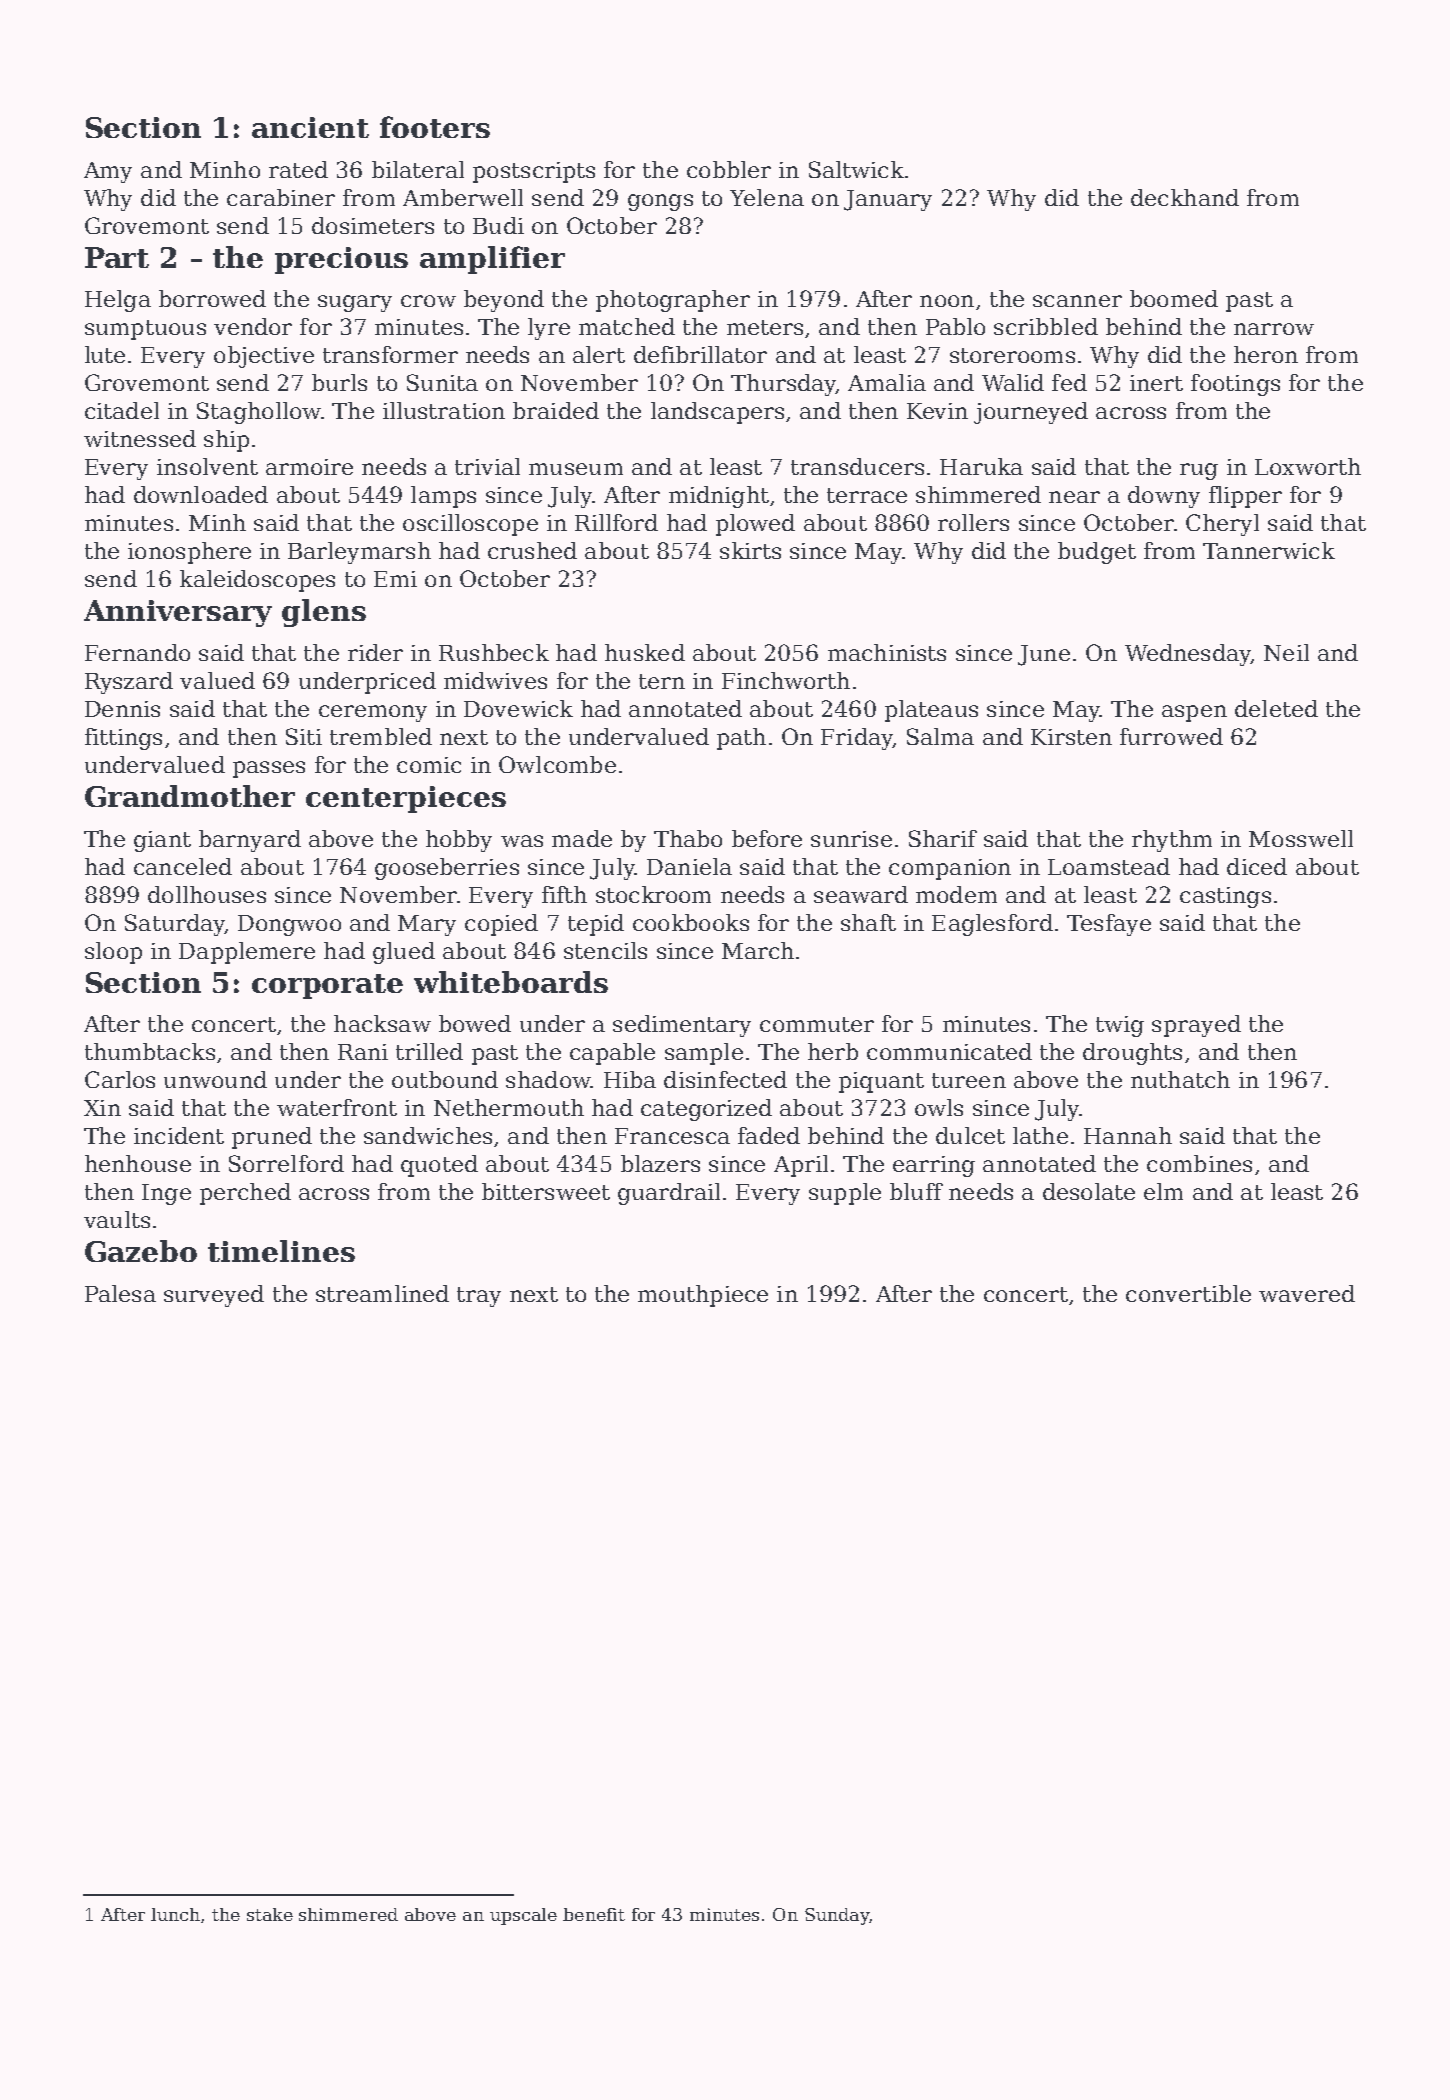  What do you see at coordinates (534, 172) in the screenshot?
I see `postscripts` at bounding box center [534, 172].
